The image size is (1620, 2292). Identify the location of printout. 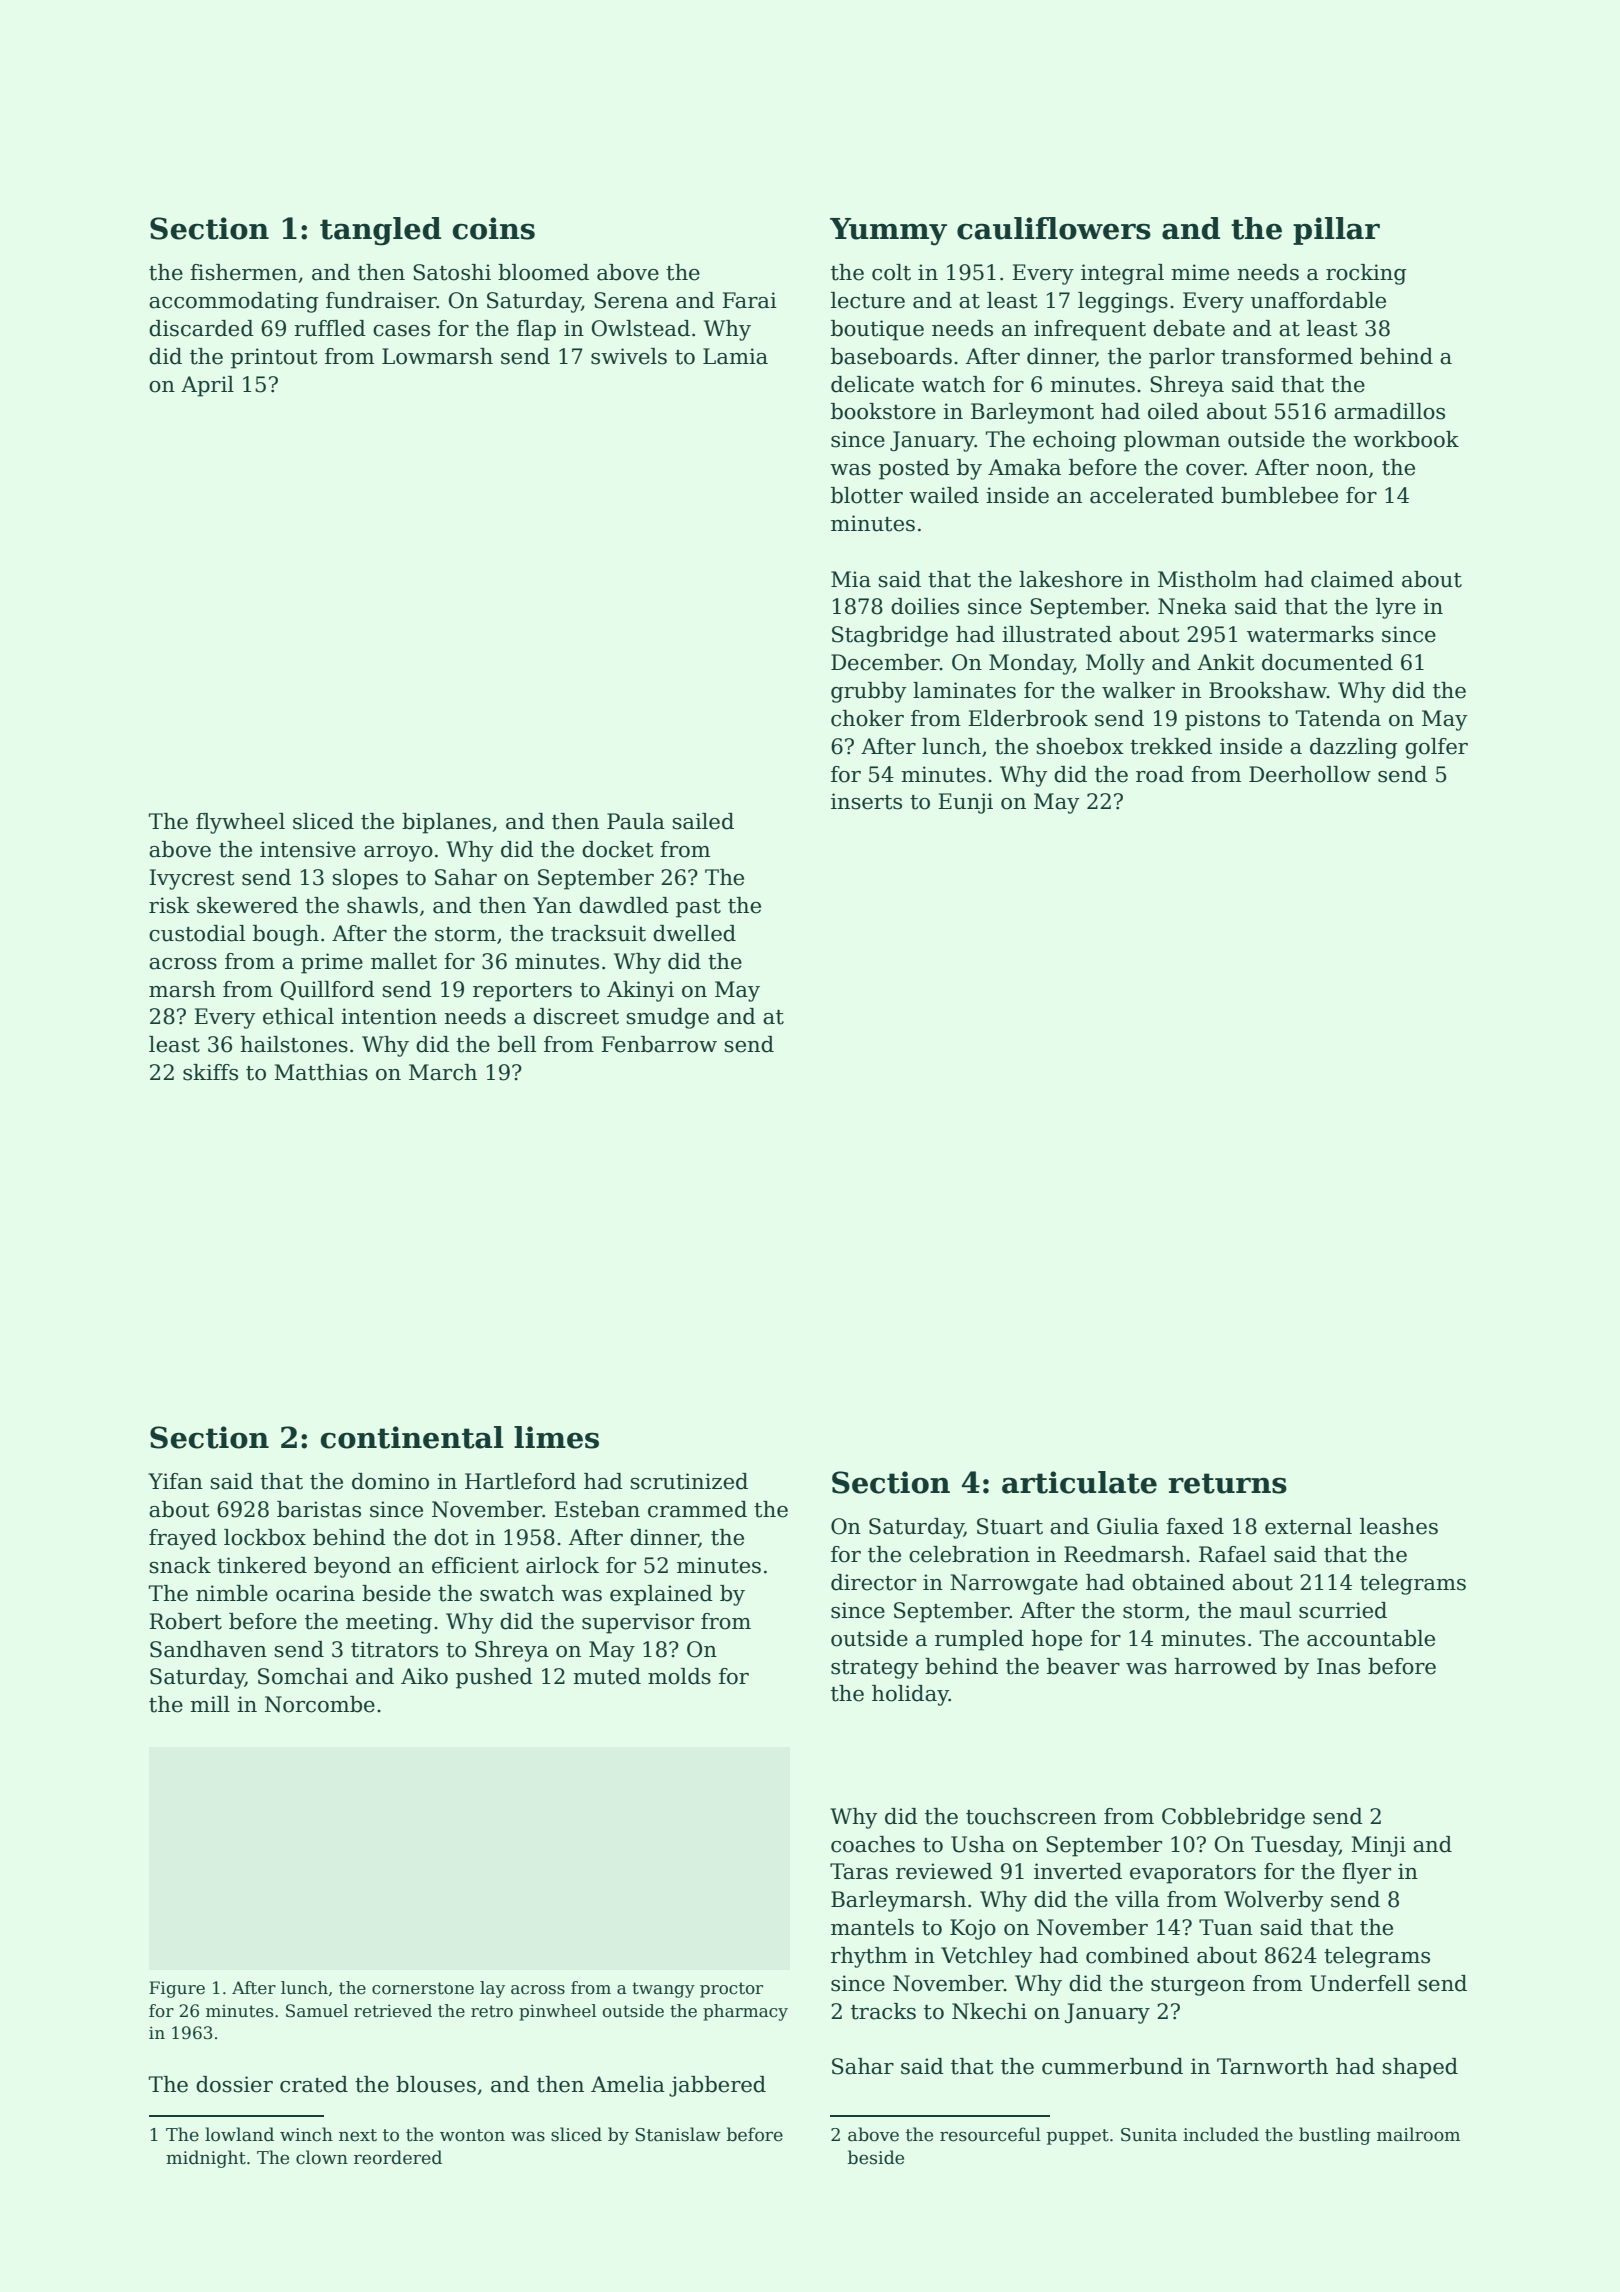
(274, 358).
